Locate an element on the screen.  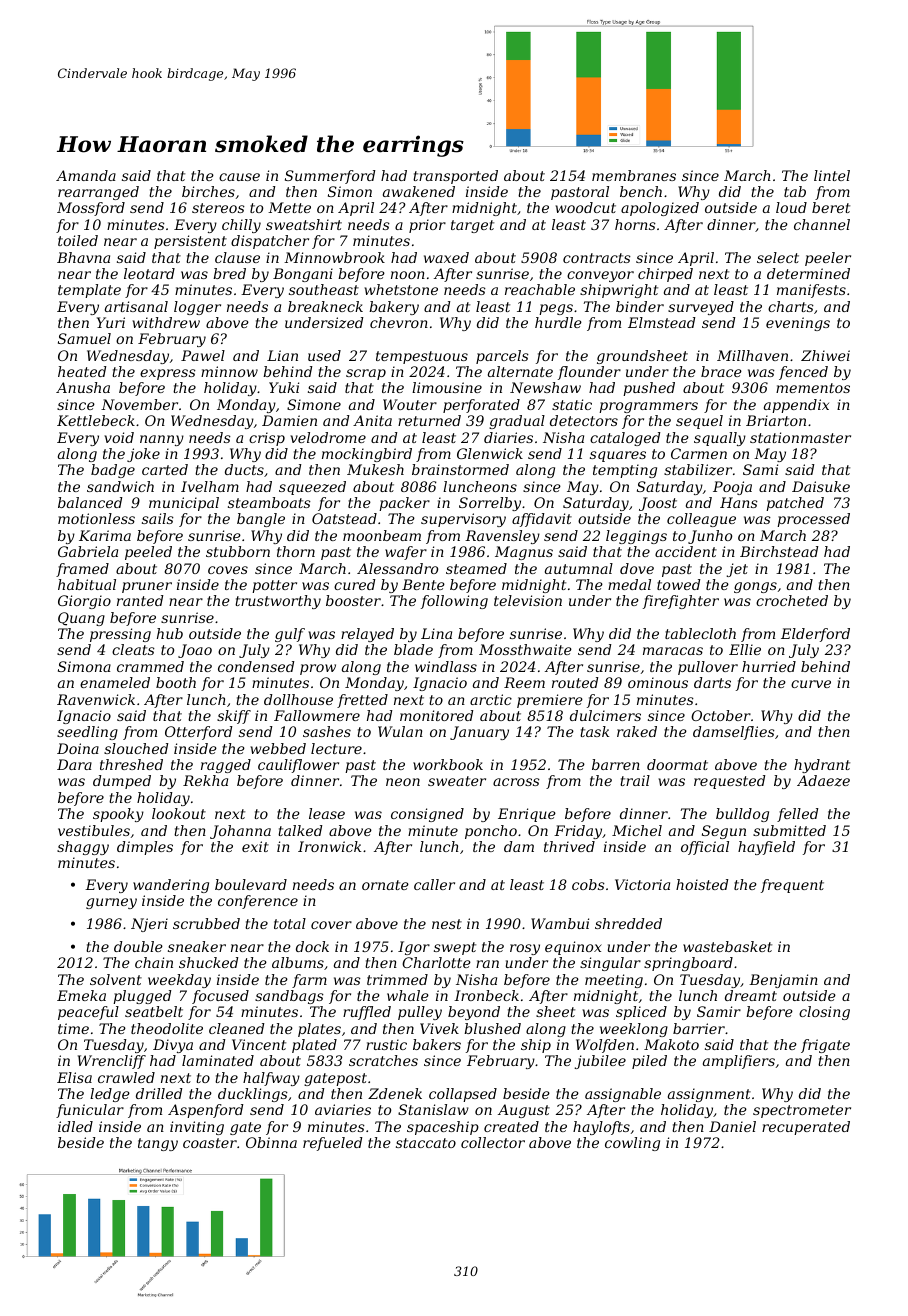
Bhavna is located at coordinates (83, 257).
